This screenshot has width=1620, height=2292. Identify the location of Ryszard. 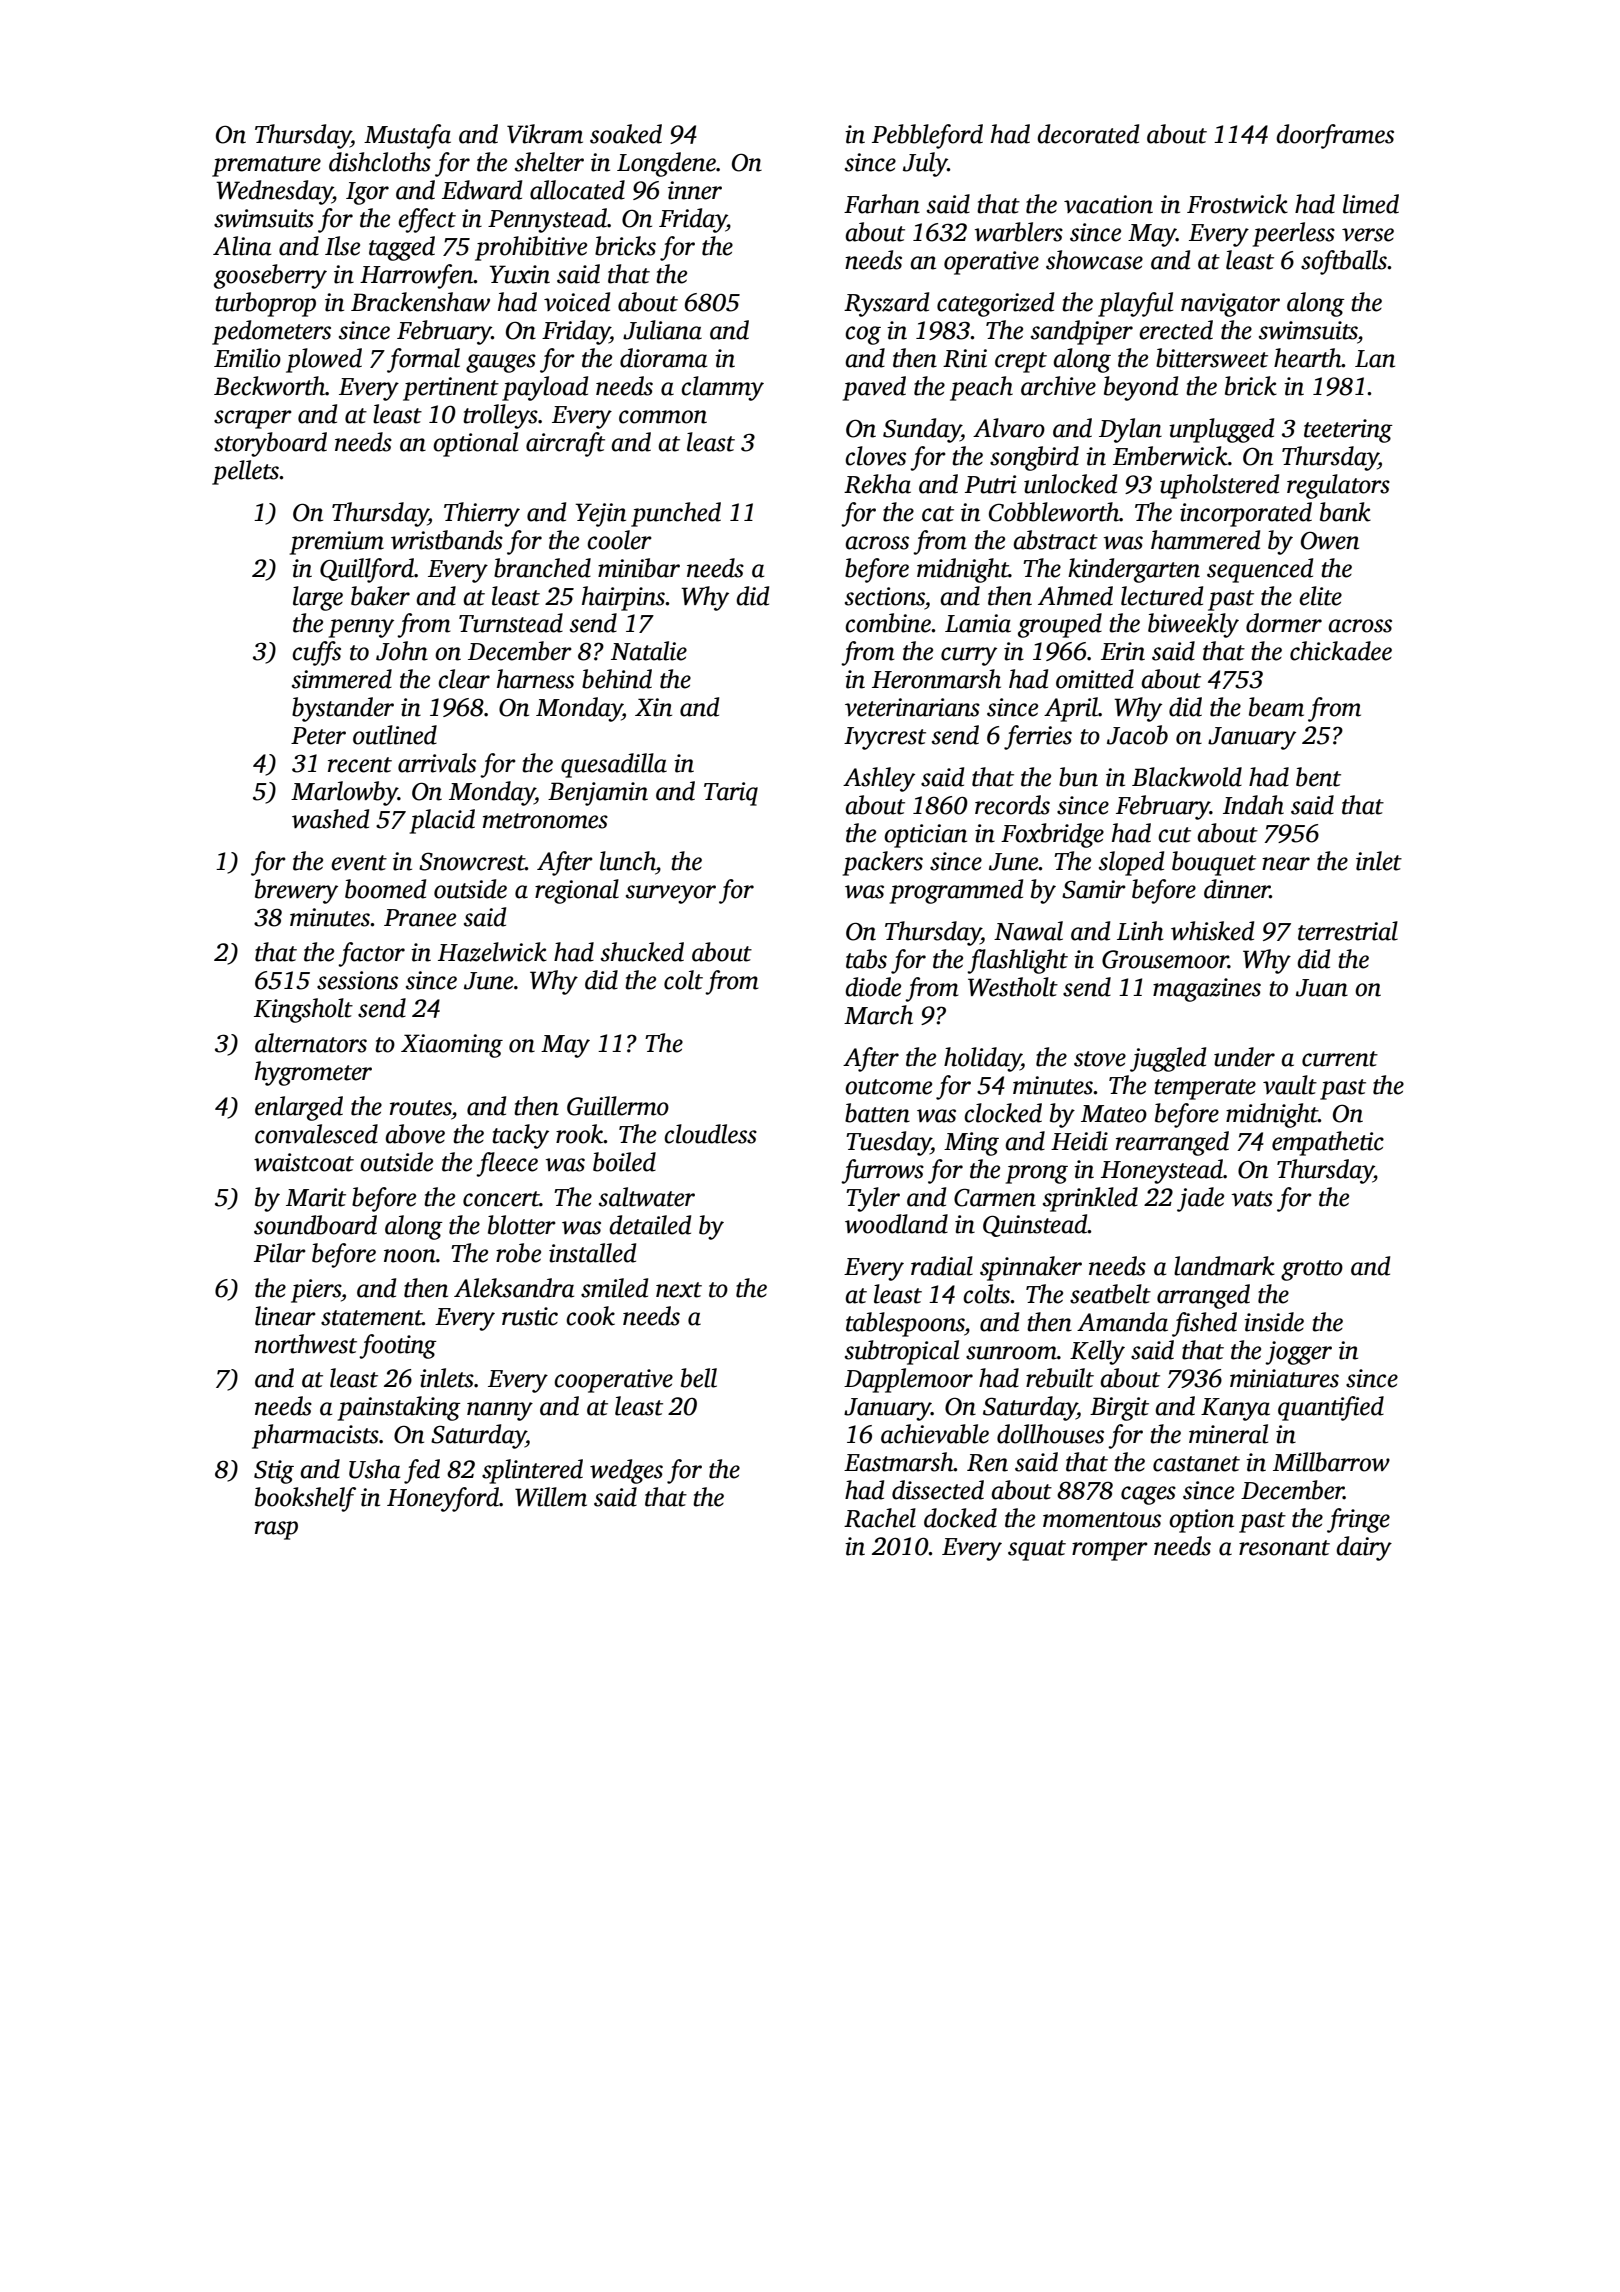
(886, 304).
